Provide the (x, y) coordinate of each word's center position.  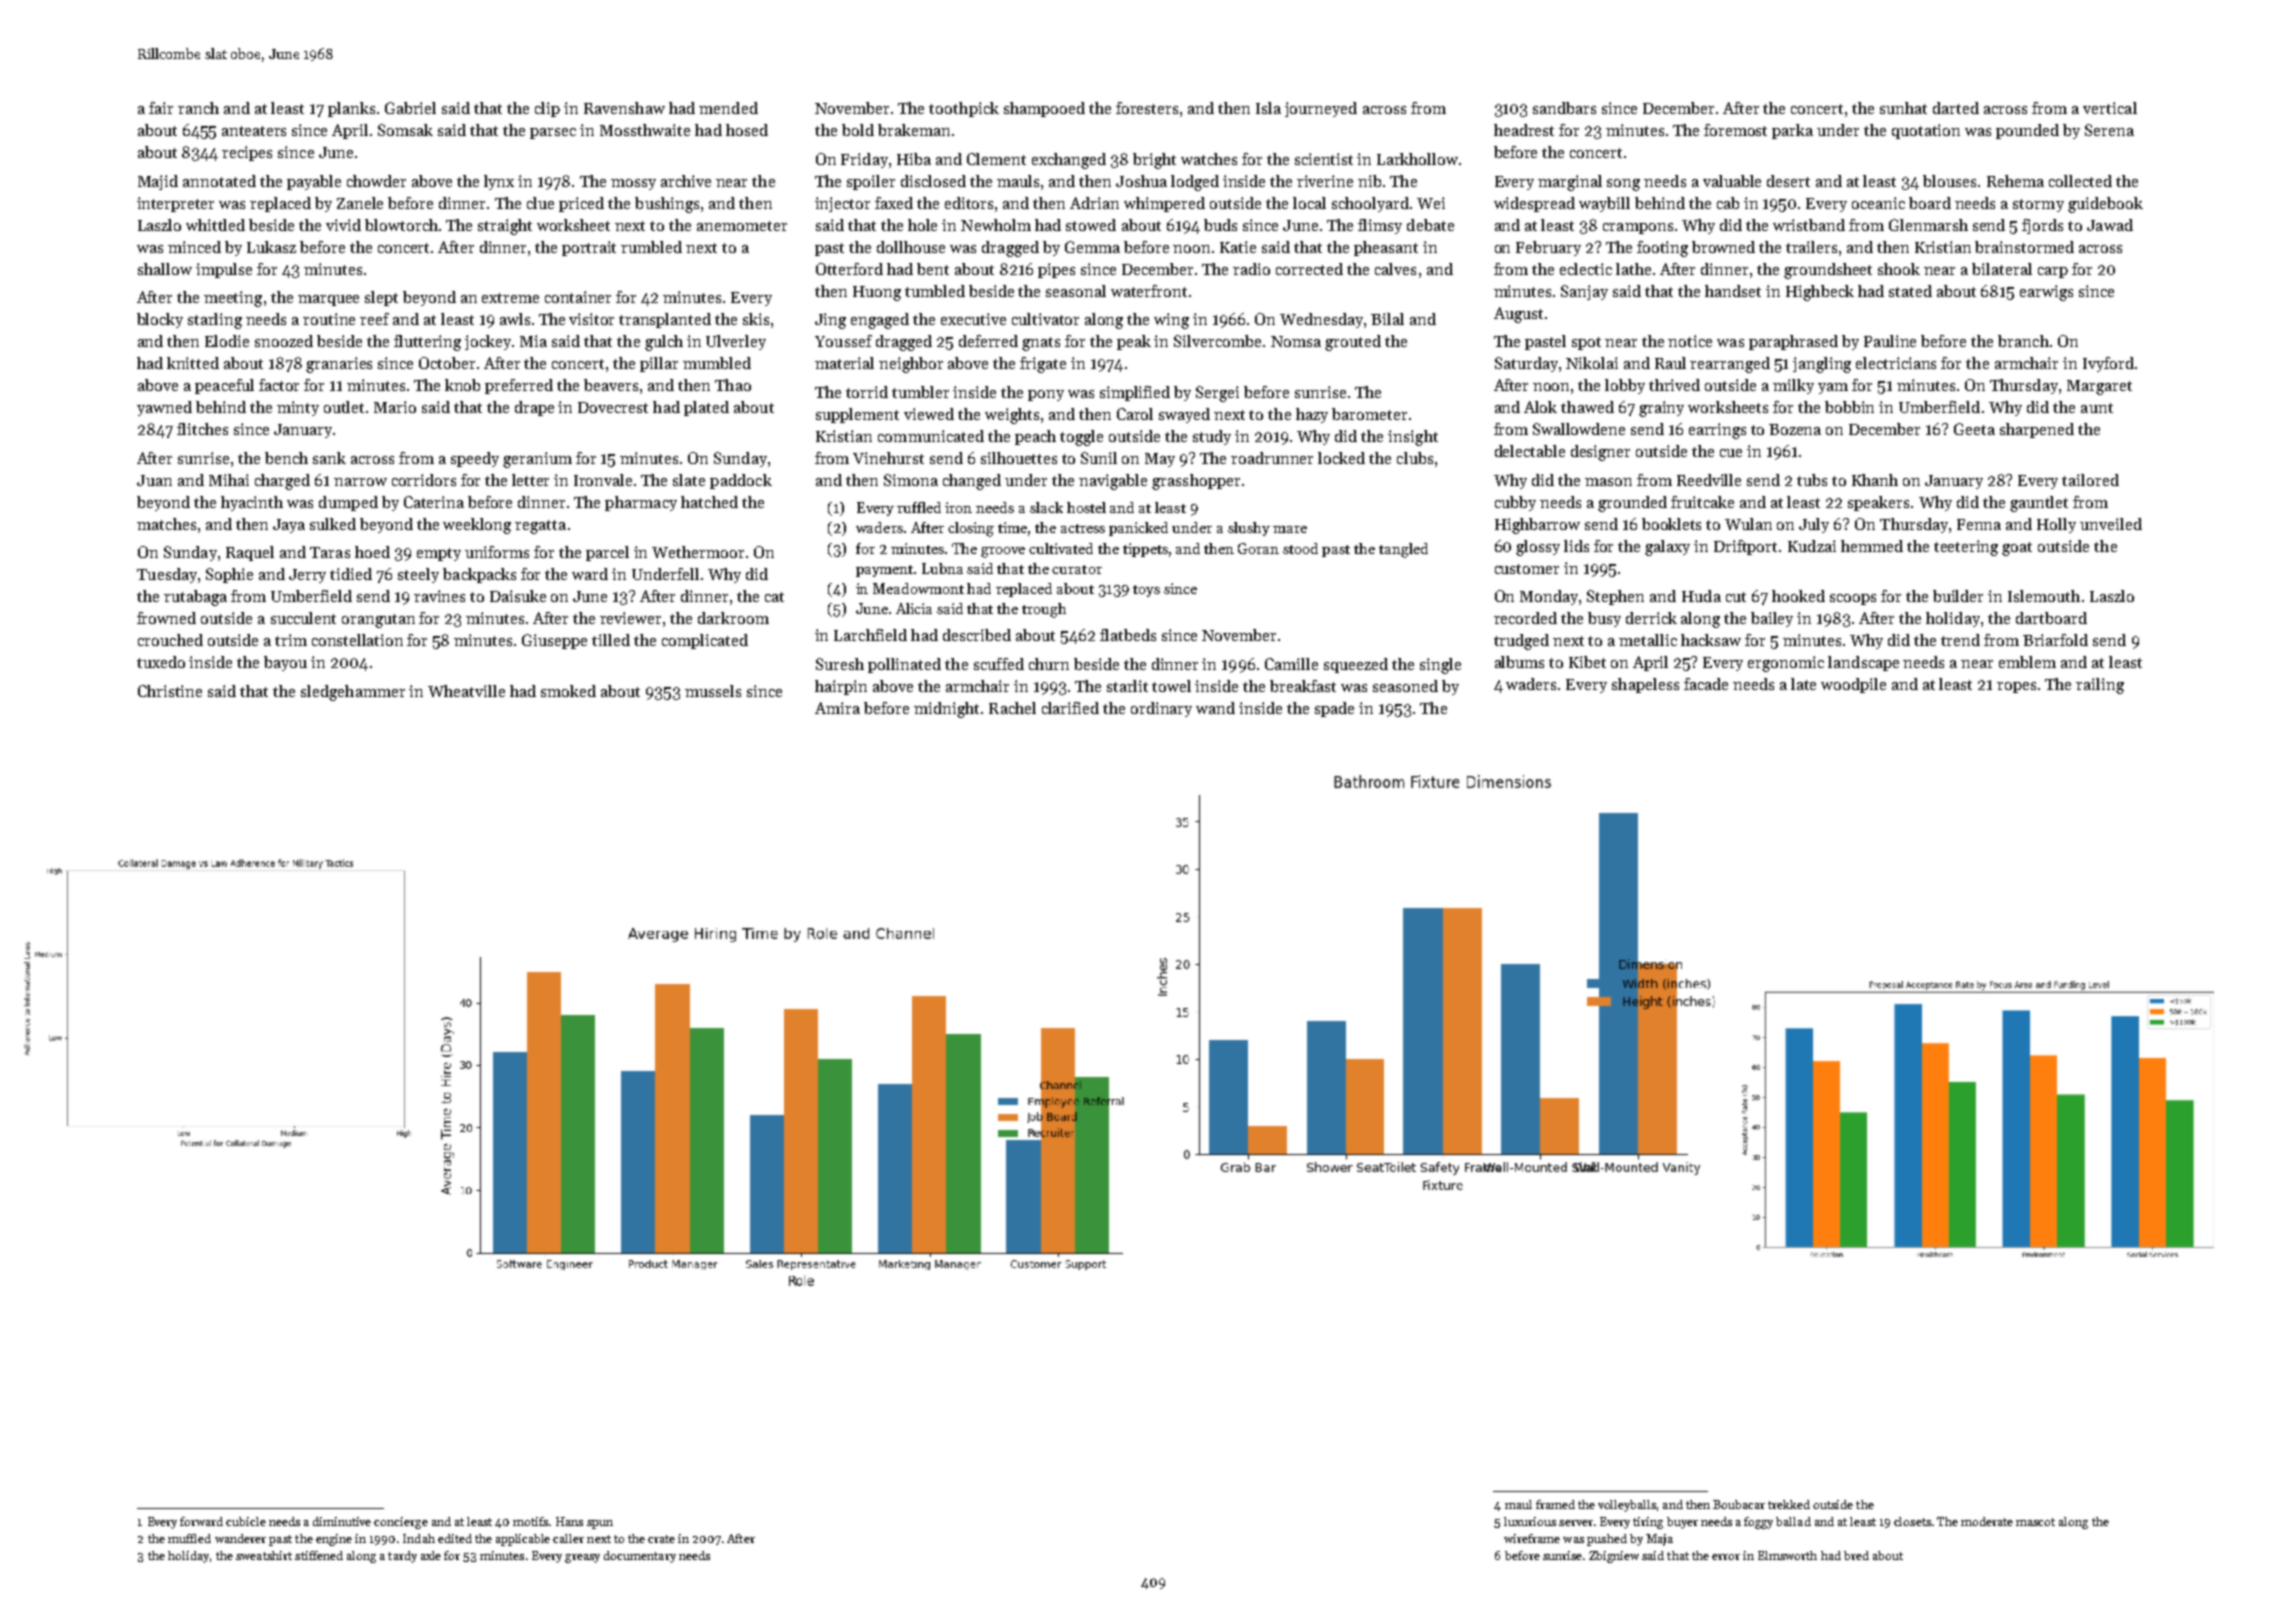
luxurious (1530, 1521)
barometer (1369, 414)
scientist (1324, 159)
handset (1733, 291)
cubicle (246, 1521)
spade (1334, 709)
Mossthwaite (645, 130)
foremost (1735, 130)
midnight (946, 710)
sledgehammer (353, 693)
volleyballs (1627, 1506)
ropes (2016, 687)
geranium (537, 460)
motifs (530, 1521)
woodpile (1853, 685)
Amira (837, 708)
